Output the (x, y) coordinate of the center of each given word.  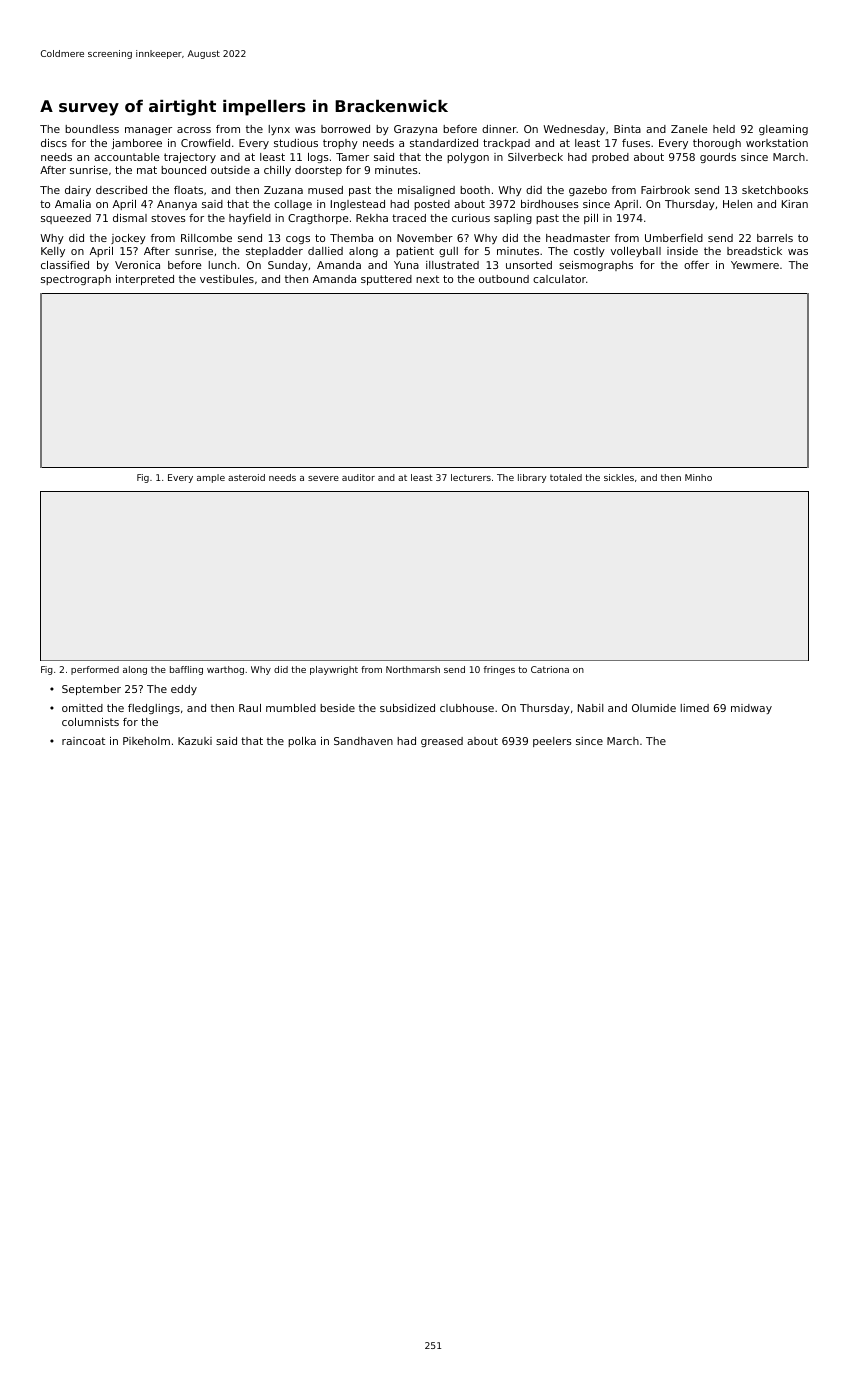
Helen (737, 204)
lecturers (471, 477)
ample (211, 478)
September (91, 690)
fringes (499, 670)
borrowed (345, 129)
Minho (698, 477)
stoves (168, 218)
